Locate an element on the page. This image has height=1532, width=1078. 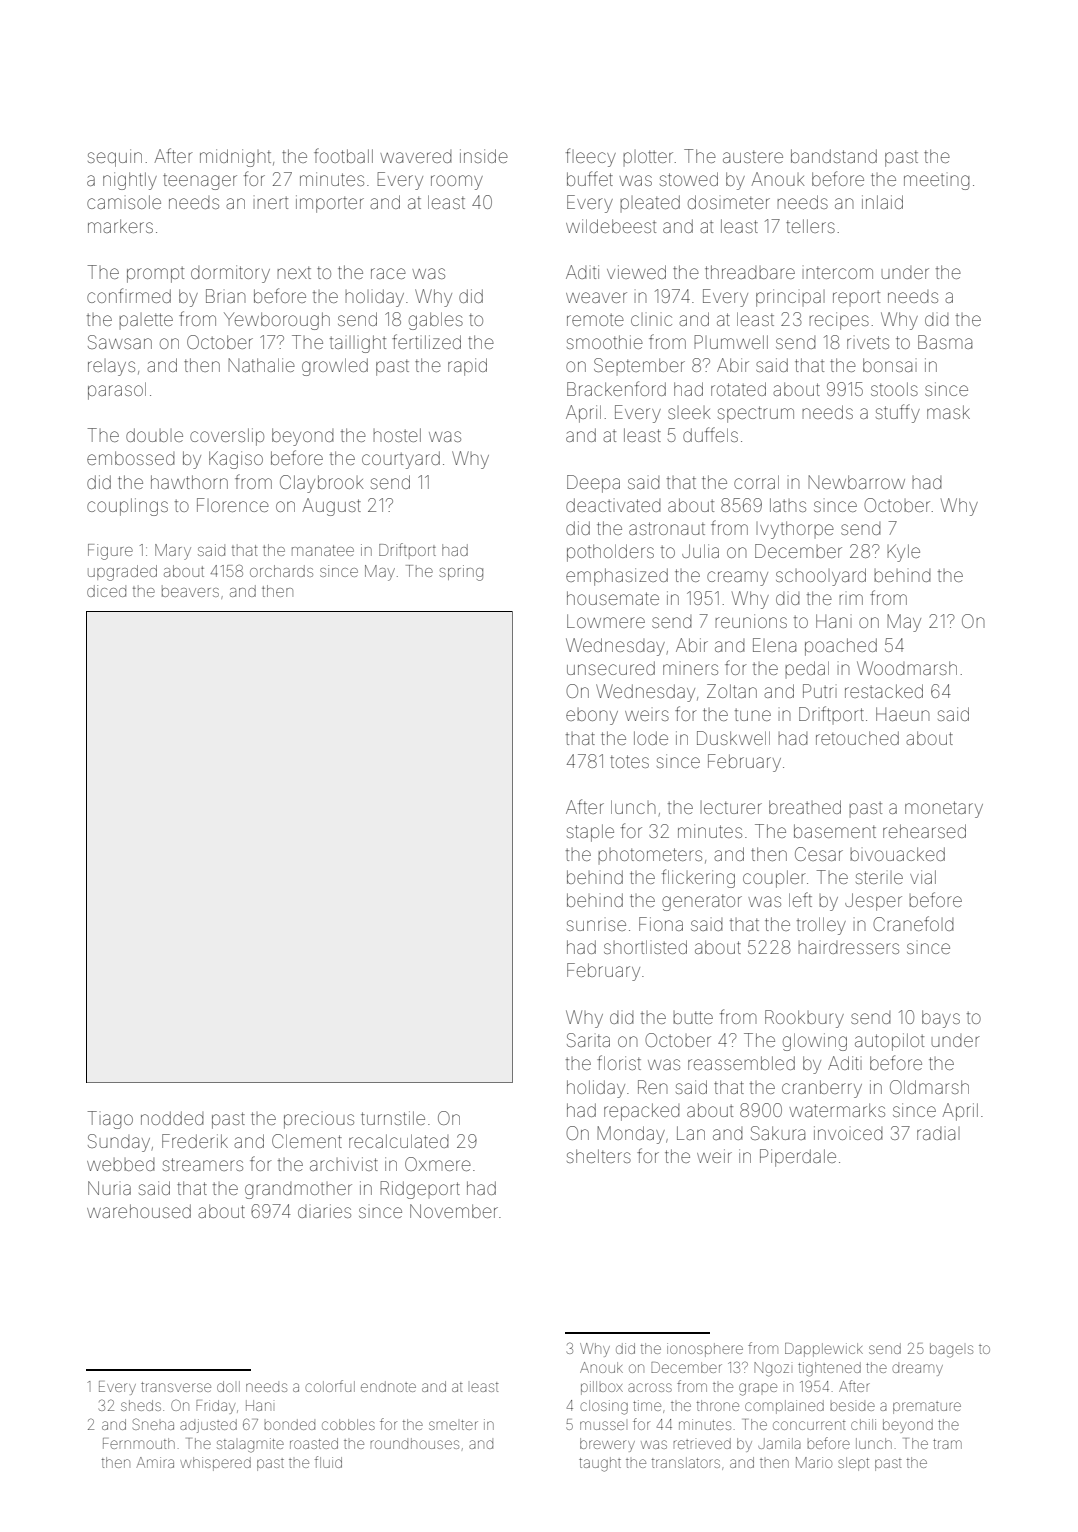
pleated is located at coordinates (650, 203).
